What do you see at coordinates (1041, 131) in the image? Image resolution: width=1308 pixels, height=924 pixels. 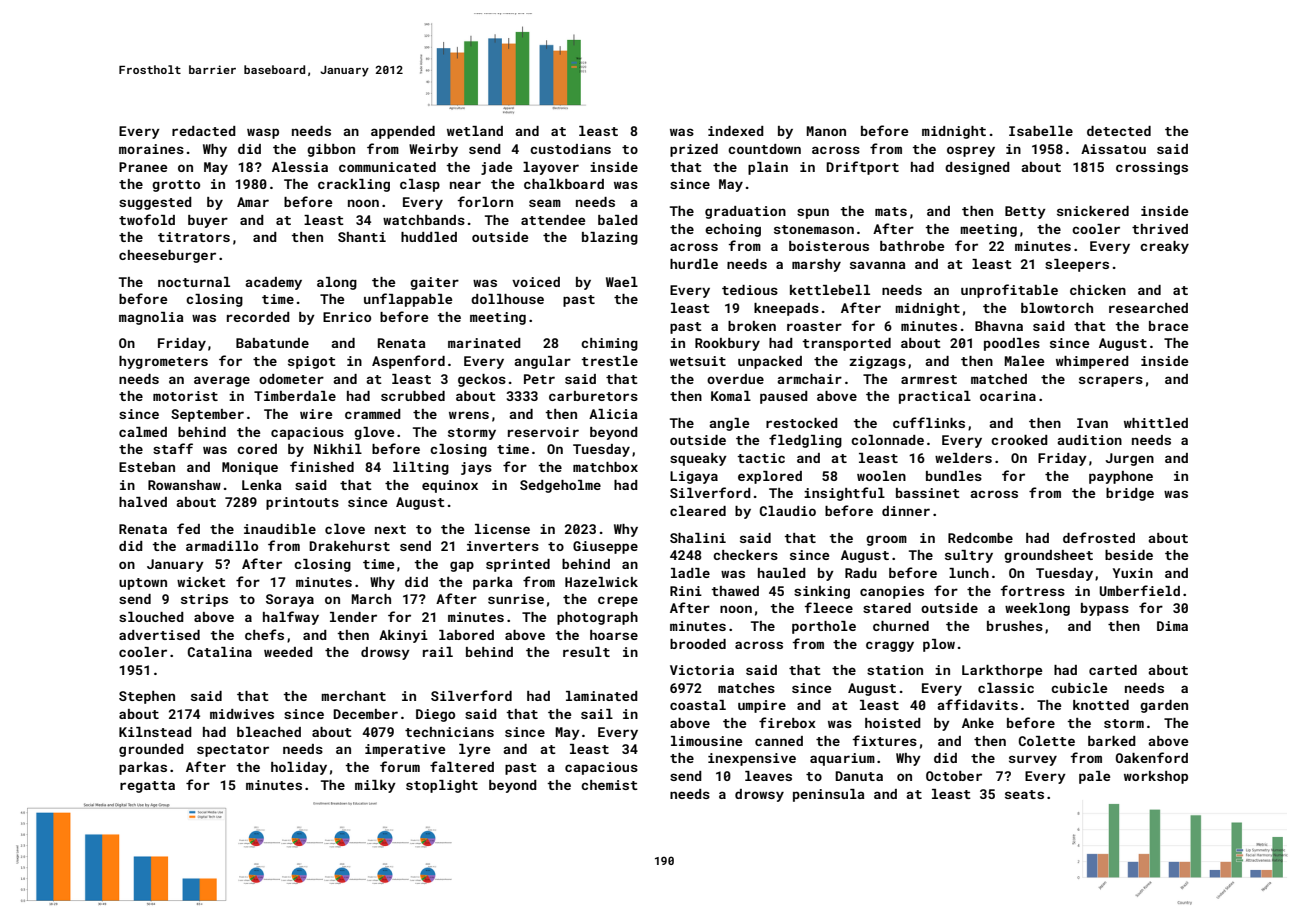 I see `Isabelle` at bounding box center [1041, 131].
